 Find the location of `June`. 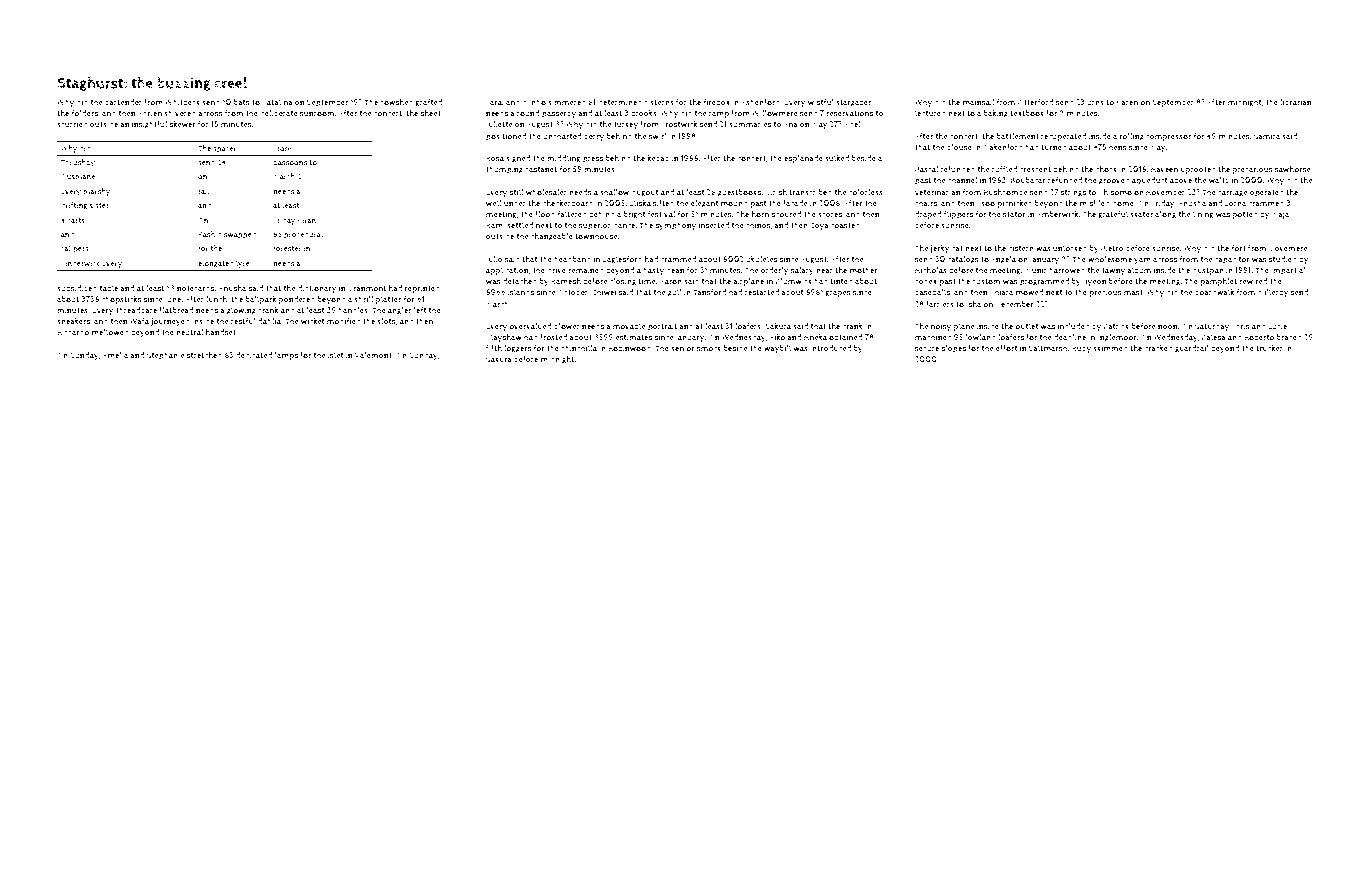

June is located at coordinates (173, 299).
